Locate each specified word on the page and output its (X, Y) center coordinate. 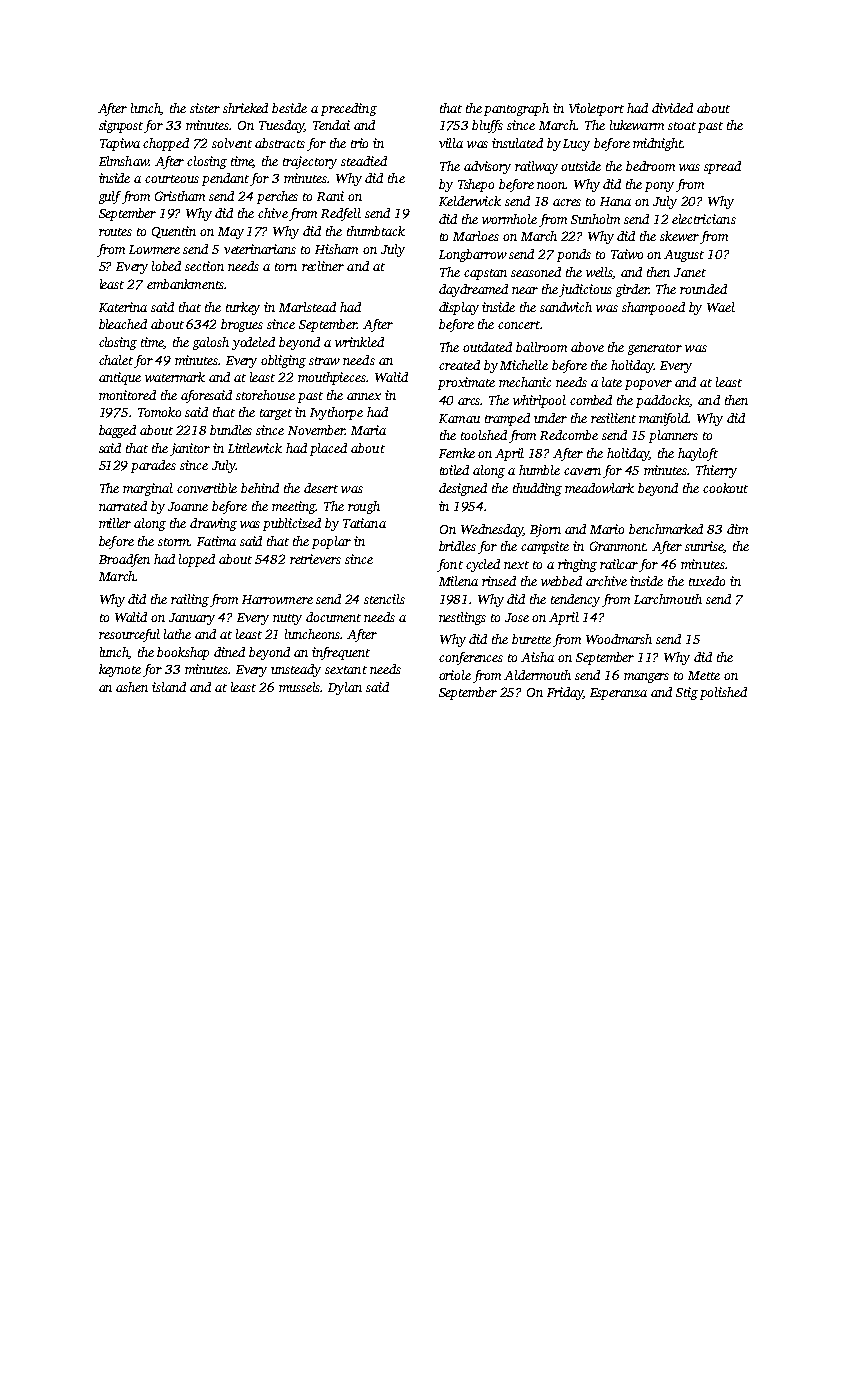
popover (648, 385)
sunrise (704, 547)
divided (672, 108)
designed (463, 489)
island (169, 687)
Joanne (188, 506)
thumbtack (376, 231)
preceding (349, 109)
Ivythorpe (336, 413)
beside (289, 108)
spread (722, 167)
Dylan (345, 688)
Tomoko (159, 412)
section (204, 266)
